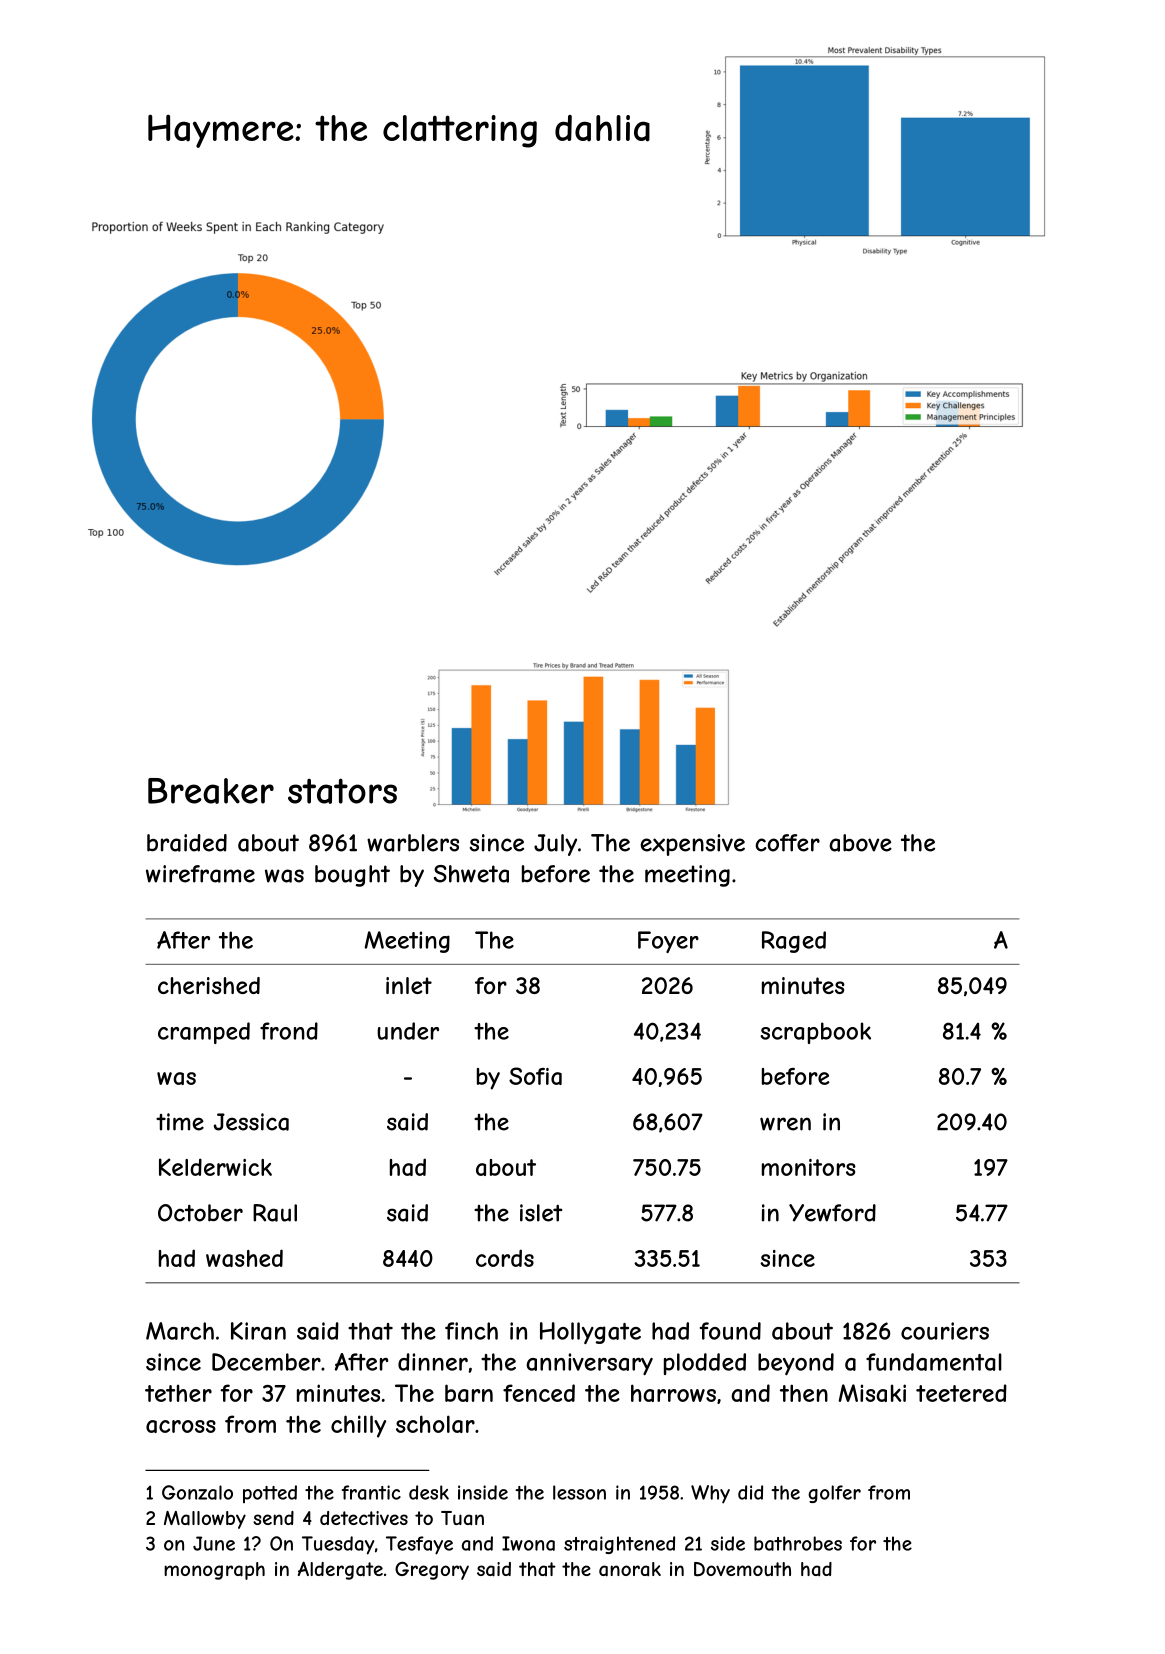  Describe the element at coordinates (408, 1031) in the screenshot. I see `under` at that location.
